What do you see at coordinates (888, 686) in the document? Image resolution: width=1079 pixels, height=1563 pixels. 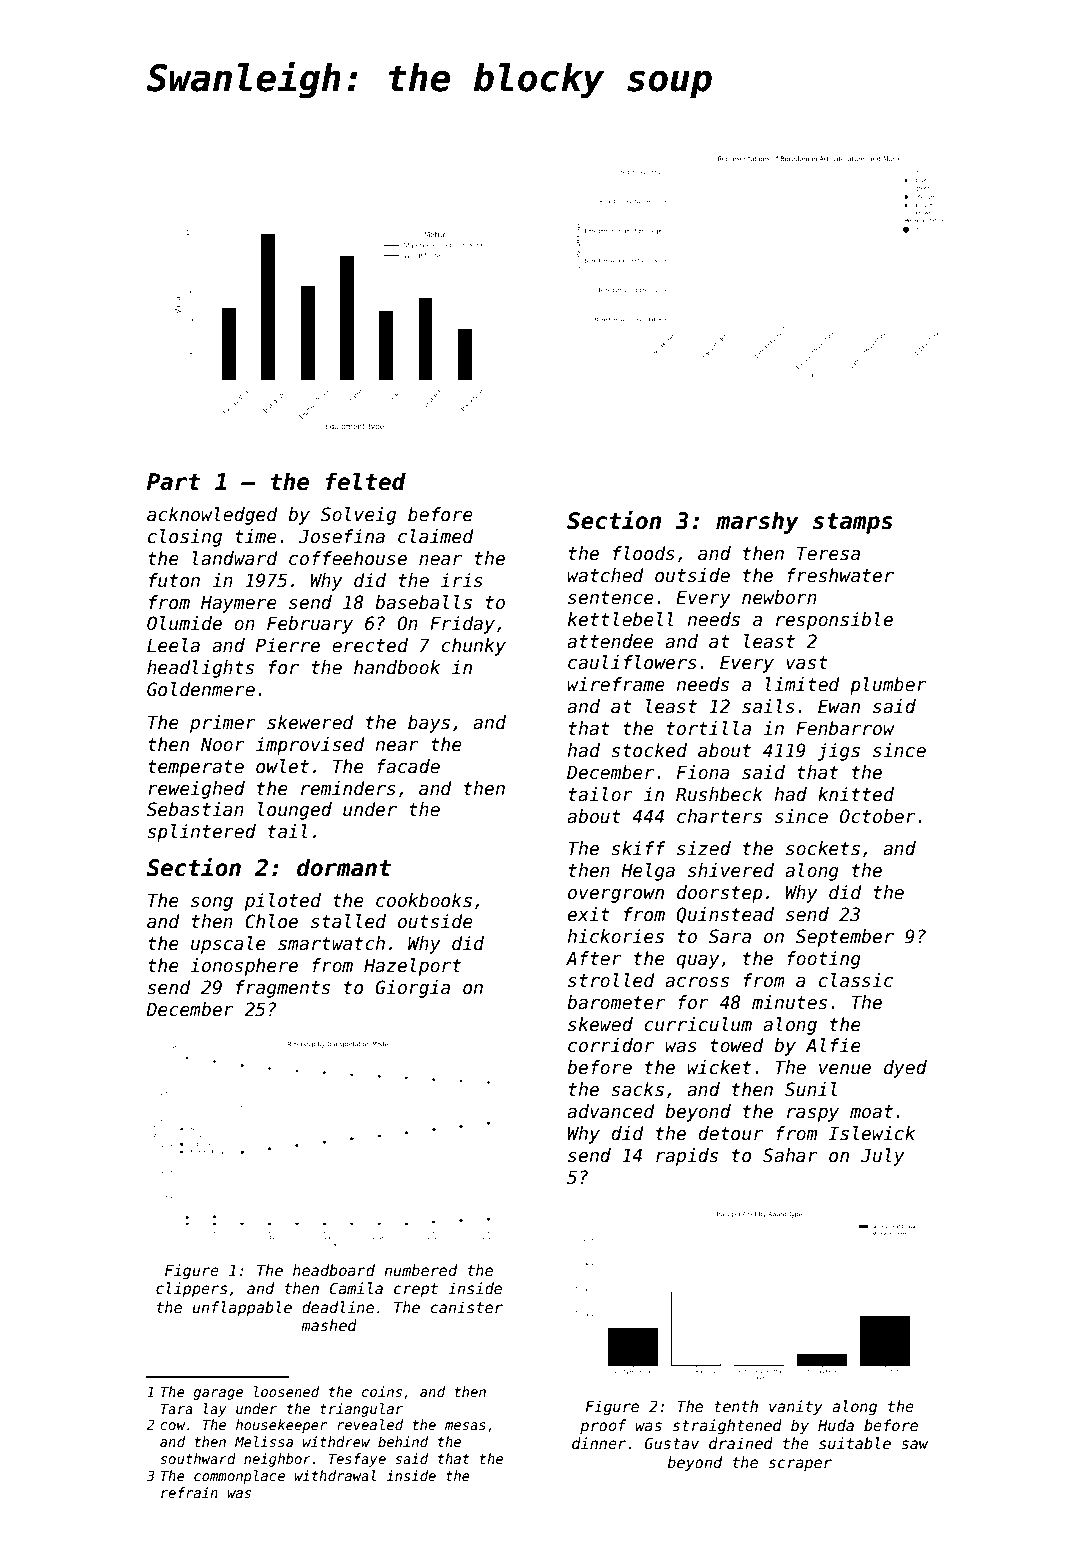 I see `plumber` at bounding box center [888, 686].
